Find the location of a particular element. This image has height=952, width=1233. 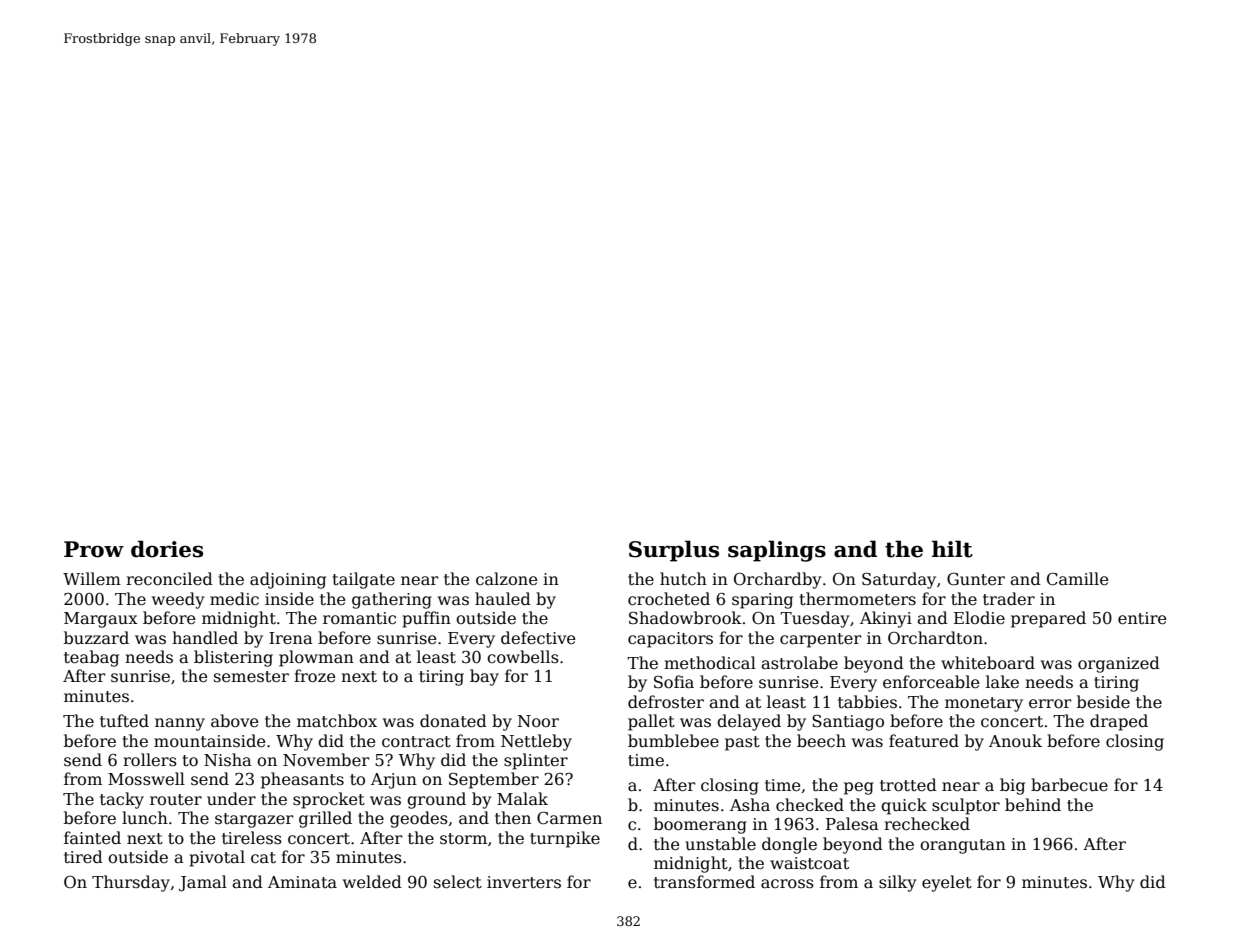

trader is located at coordinates (1009, 599).
